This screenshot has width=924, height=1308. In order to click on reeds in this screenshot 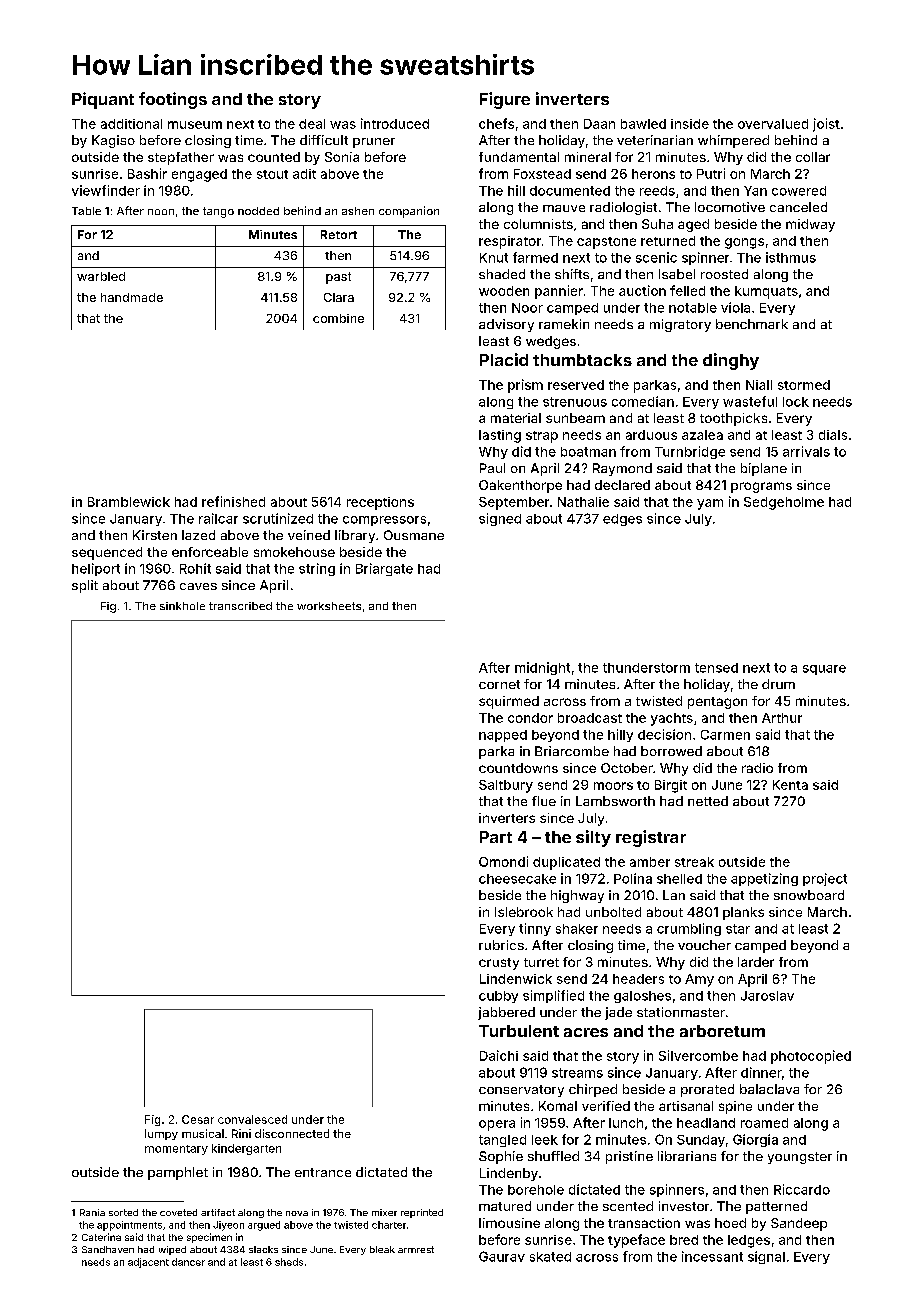, I will do `click(657, 191)`.
